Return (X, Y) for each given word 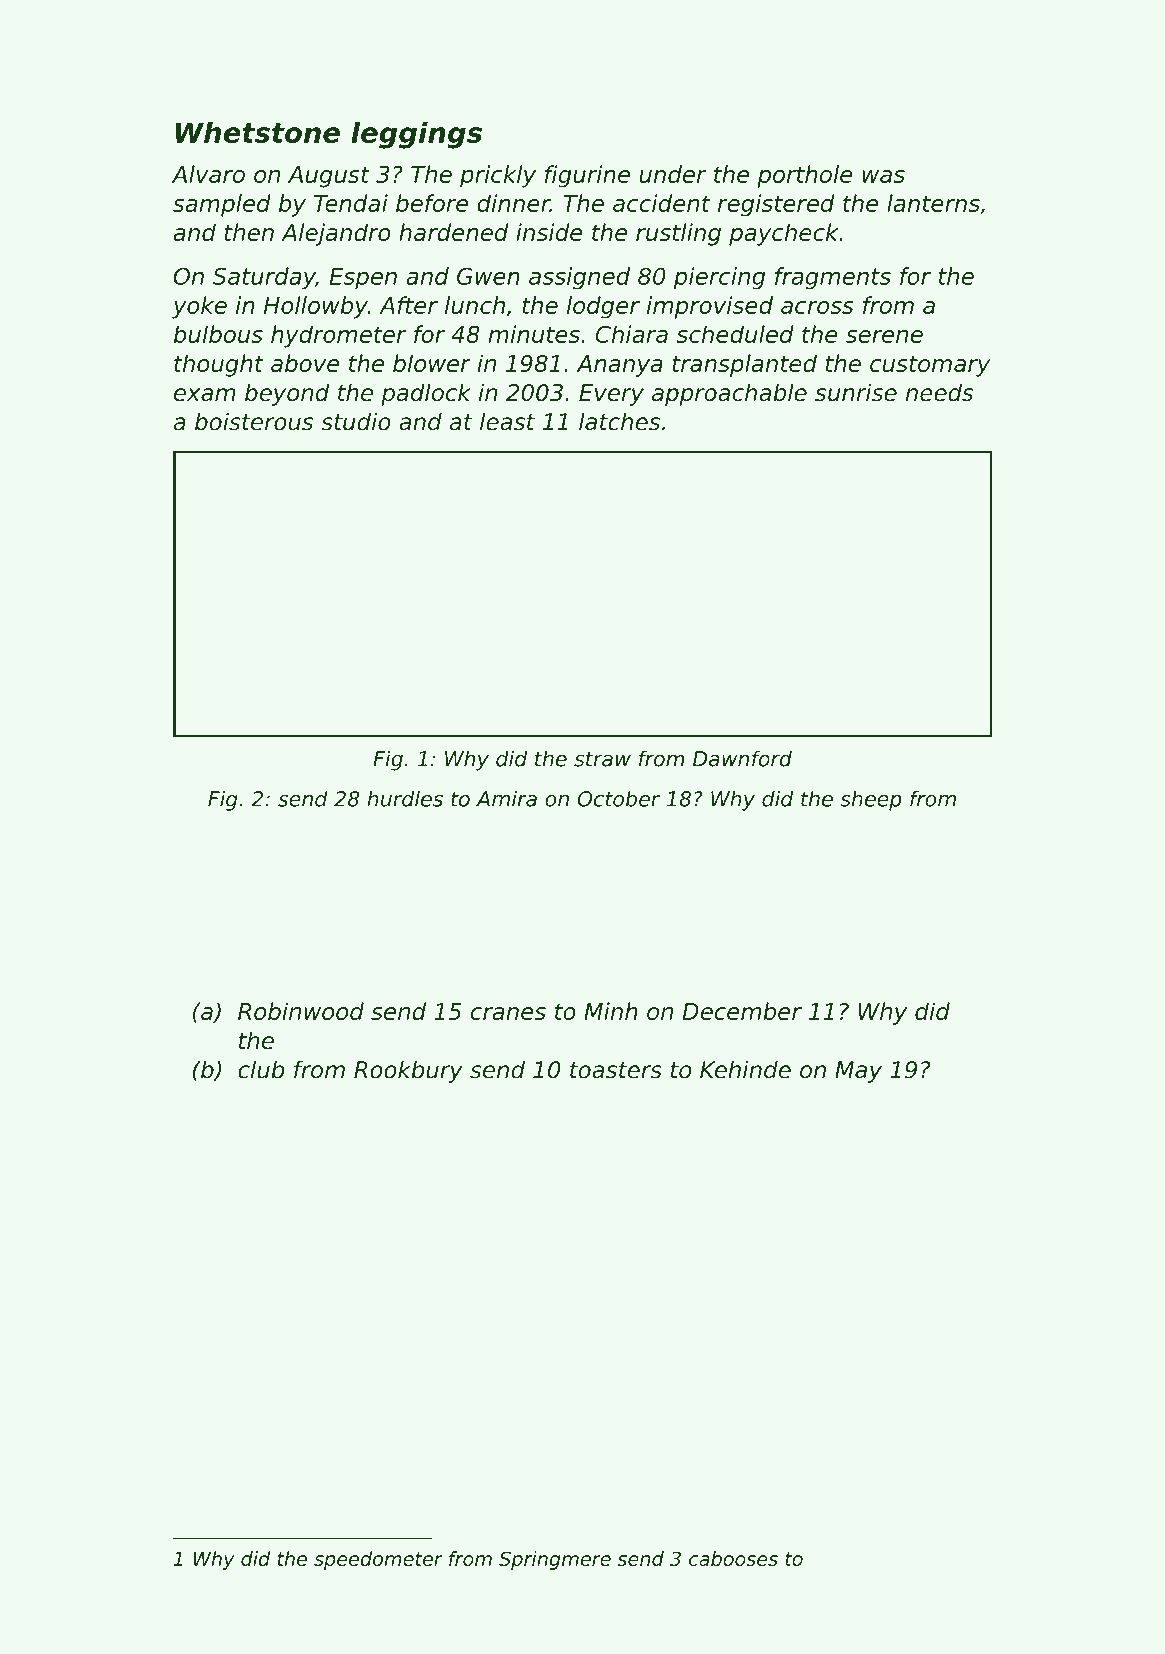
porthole (805, 176)
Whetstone (258, 132)
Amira (506, 798)
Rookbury (408, 1071)
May (858, 1072)
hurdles (405, 798)
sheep (871, 800)
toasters (616, 1070)
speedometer (378, 1560)
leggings (416, 135)
